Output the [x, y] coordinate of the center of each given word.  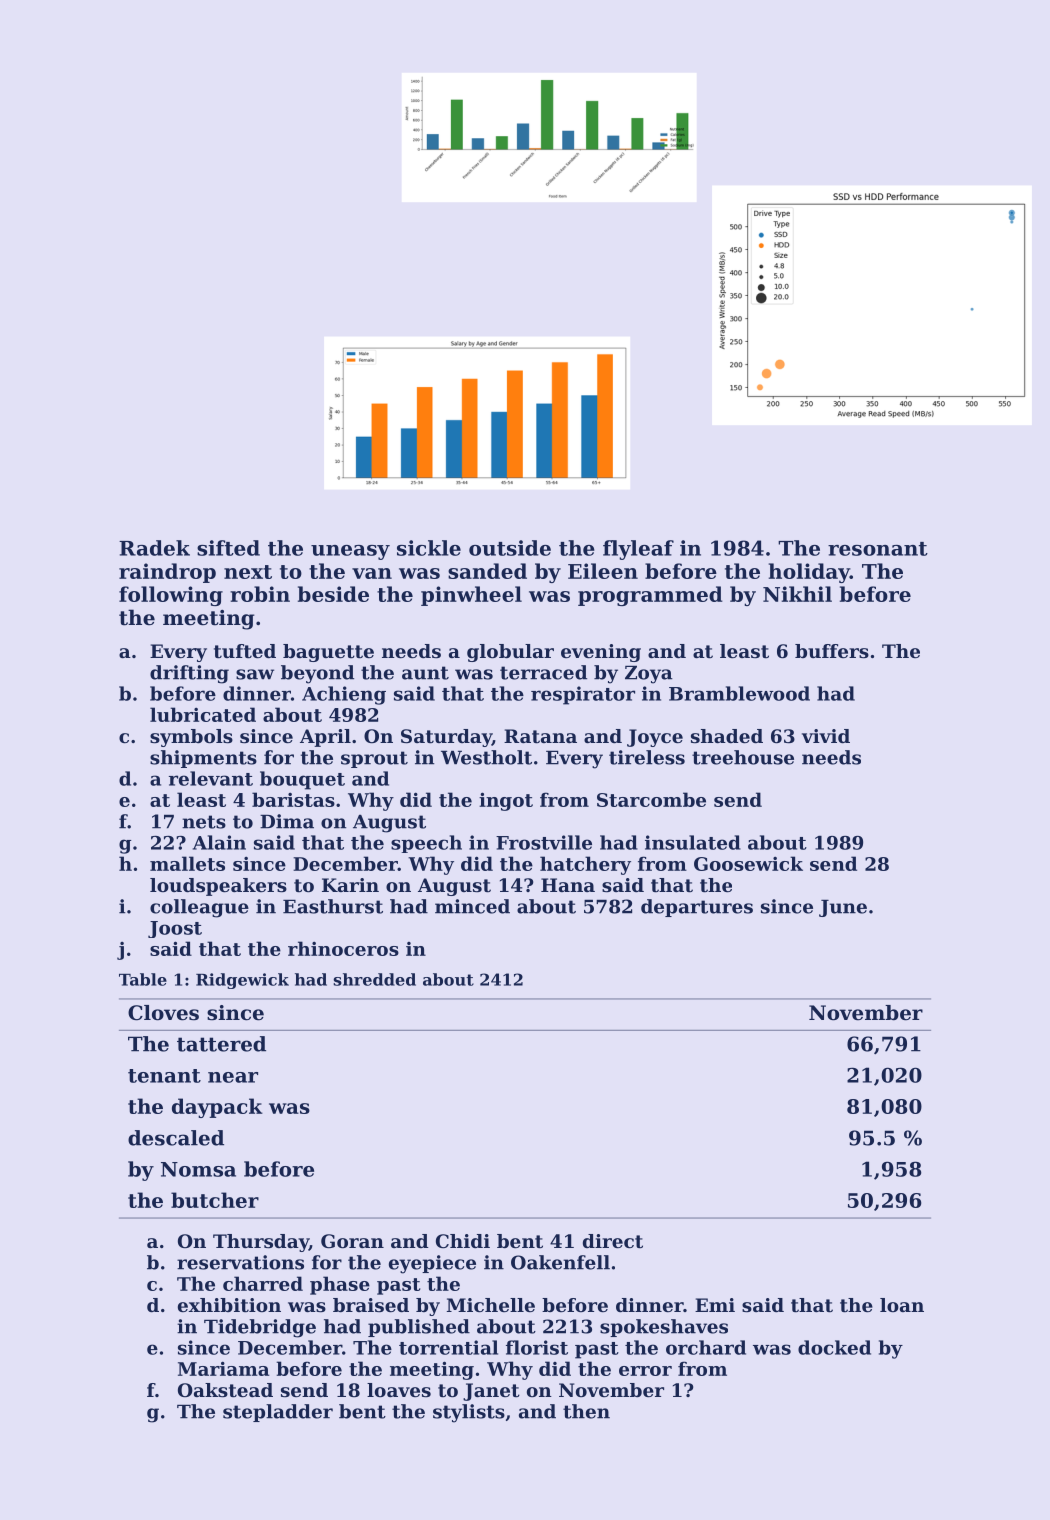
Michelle [491, 1305]
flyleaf [638, 550]
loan [902, 1305]
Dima [287, 821]
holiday [809, 573]
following [171, 596]
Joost [175, 929]
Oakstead [225, 1390]
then [586, 1411]
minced [472, 906]
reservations [240, 1262]
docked [834, 1347]
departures [697, 908]
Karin [350, 885]
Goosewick [748, 863]
